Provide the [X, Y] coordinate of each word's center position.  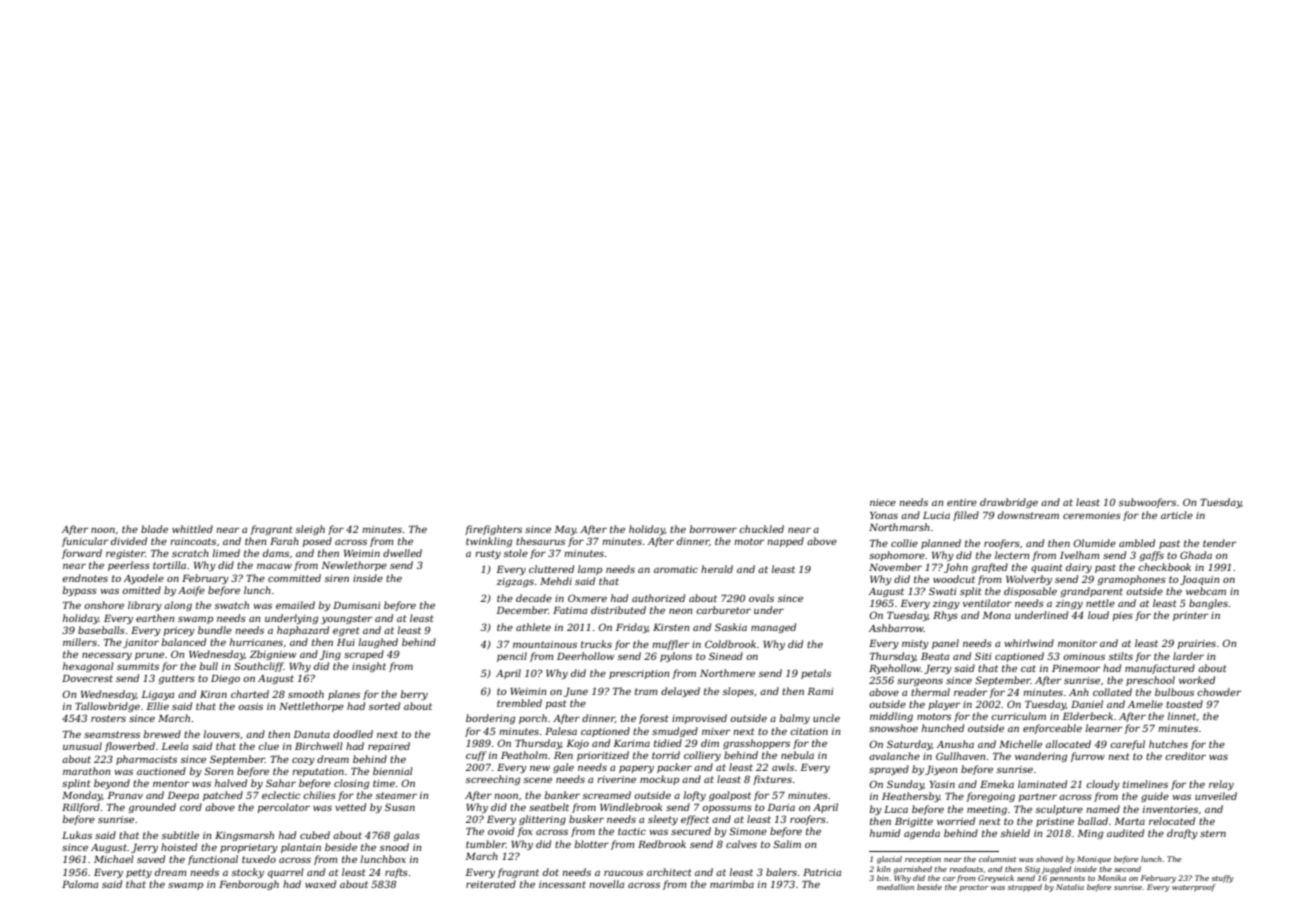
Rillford [81, 808]
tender [1219, 543]
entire [962, 502]
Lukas [77, 835]
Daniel [1087, 704]
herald [717, 569]
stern [1213, 833]
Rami [820, 691]
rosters [108, 718]
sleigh [310, 530]
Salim [787, 844]
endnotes [85, 578]
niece [883, 502]
